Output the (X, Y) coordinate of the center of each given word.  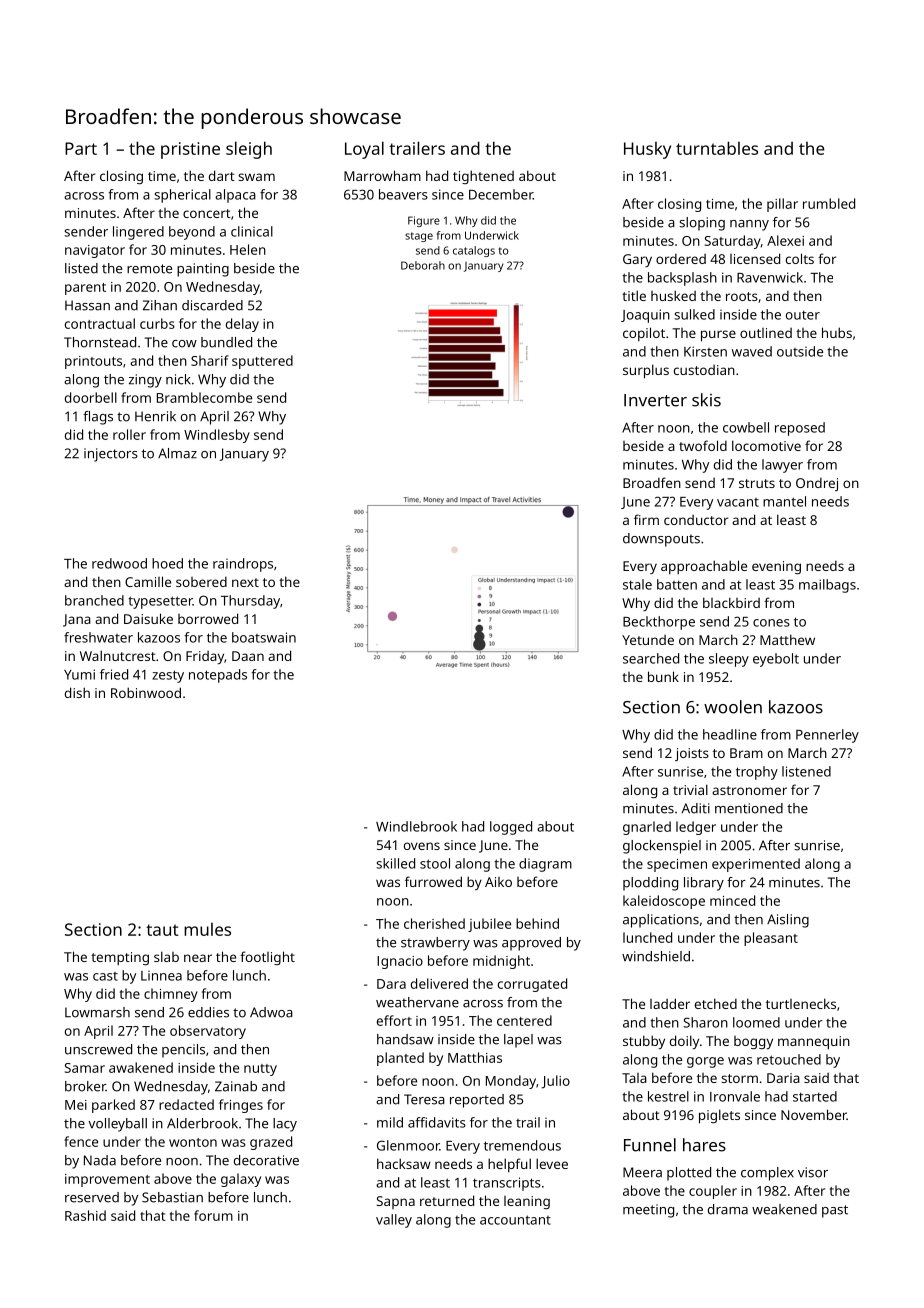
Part (81, 148)
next (245, 582)
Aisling (788, 921)
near (198, 958)
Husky (647, 150)
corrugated (532, 985)
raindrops (243, 565)
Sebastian (172, 1197)
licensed (755, 258)
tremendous (522, 1145)
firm (646, 519)
